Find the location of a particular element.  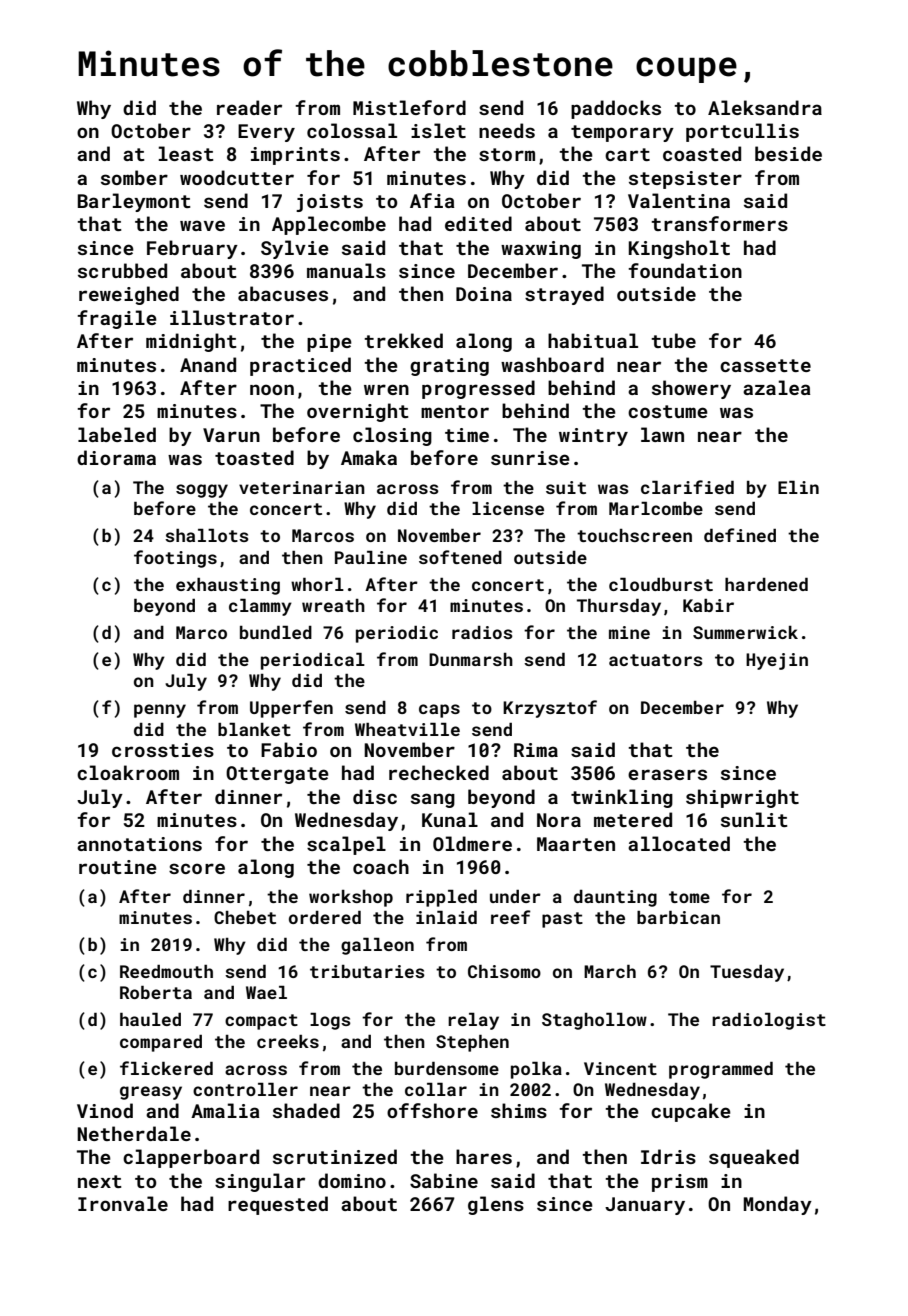

least is located at coordinates (186, 153).
